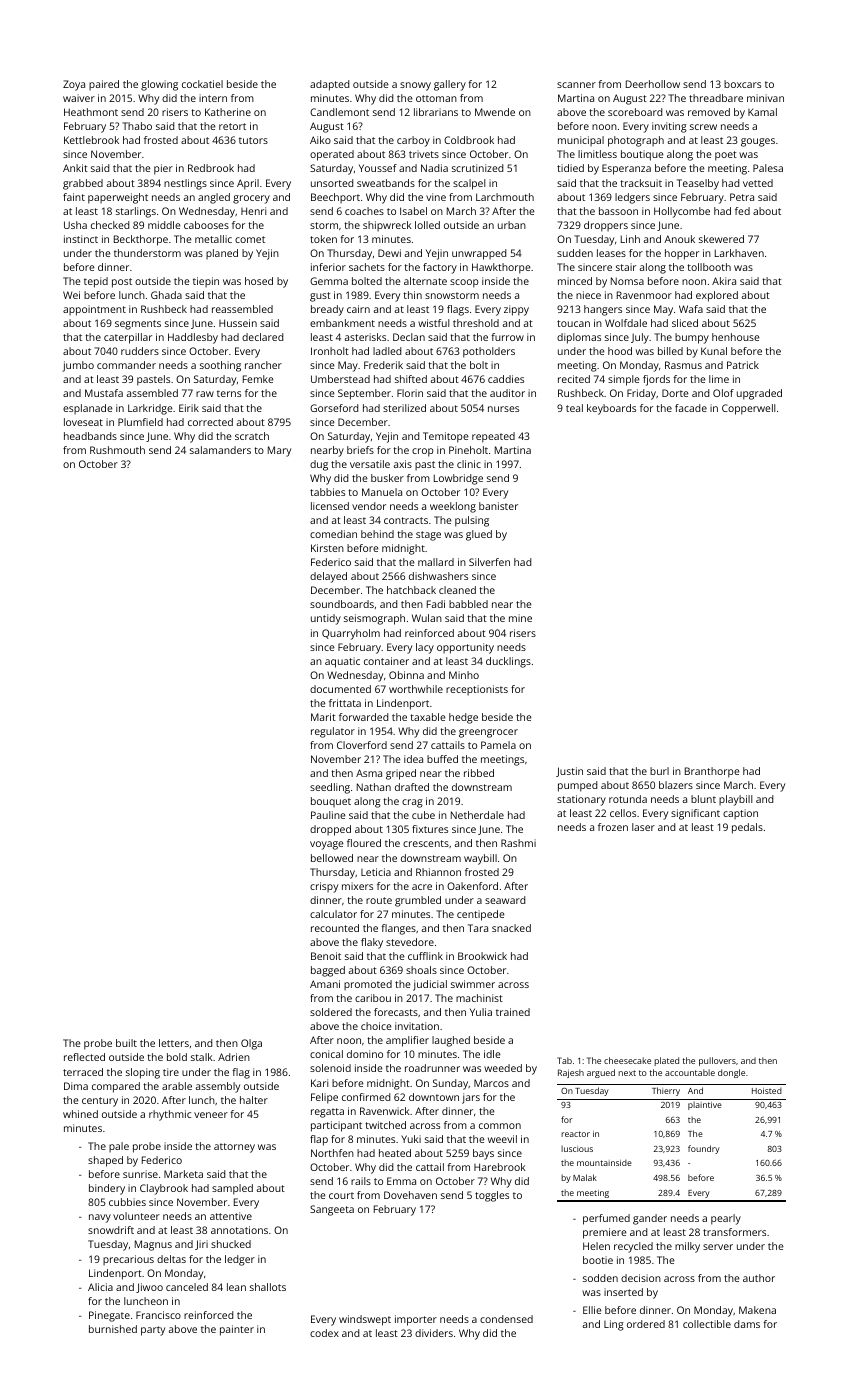 This screenshot has width=849, height=1400. I want to click on party, so click(153, 1331).
